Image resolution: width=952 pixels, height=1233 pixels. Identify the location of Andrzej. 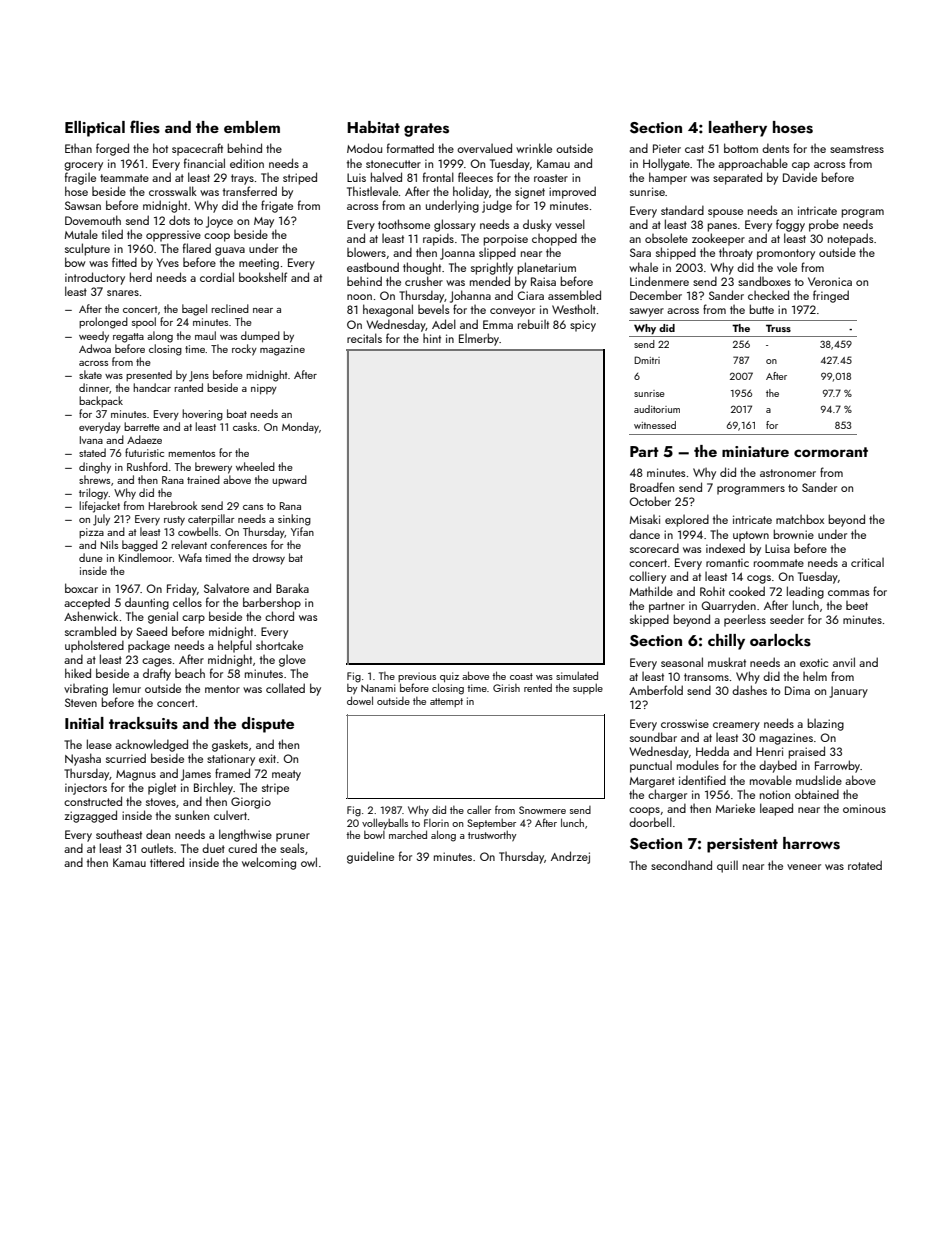
(570, 857).
